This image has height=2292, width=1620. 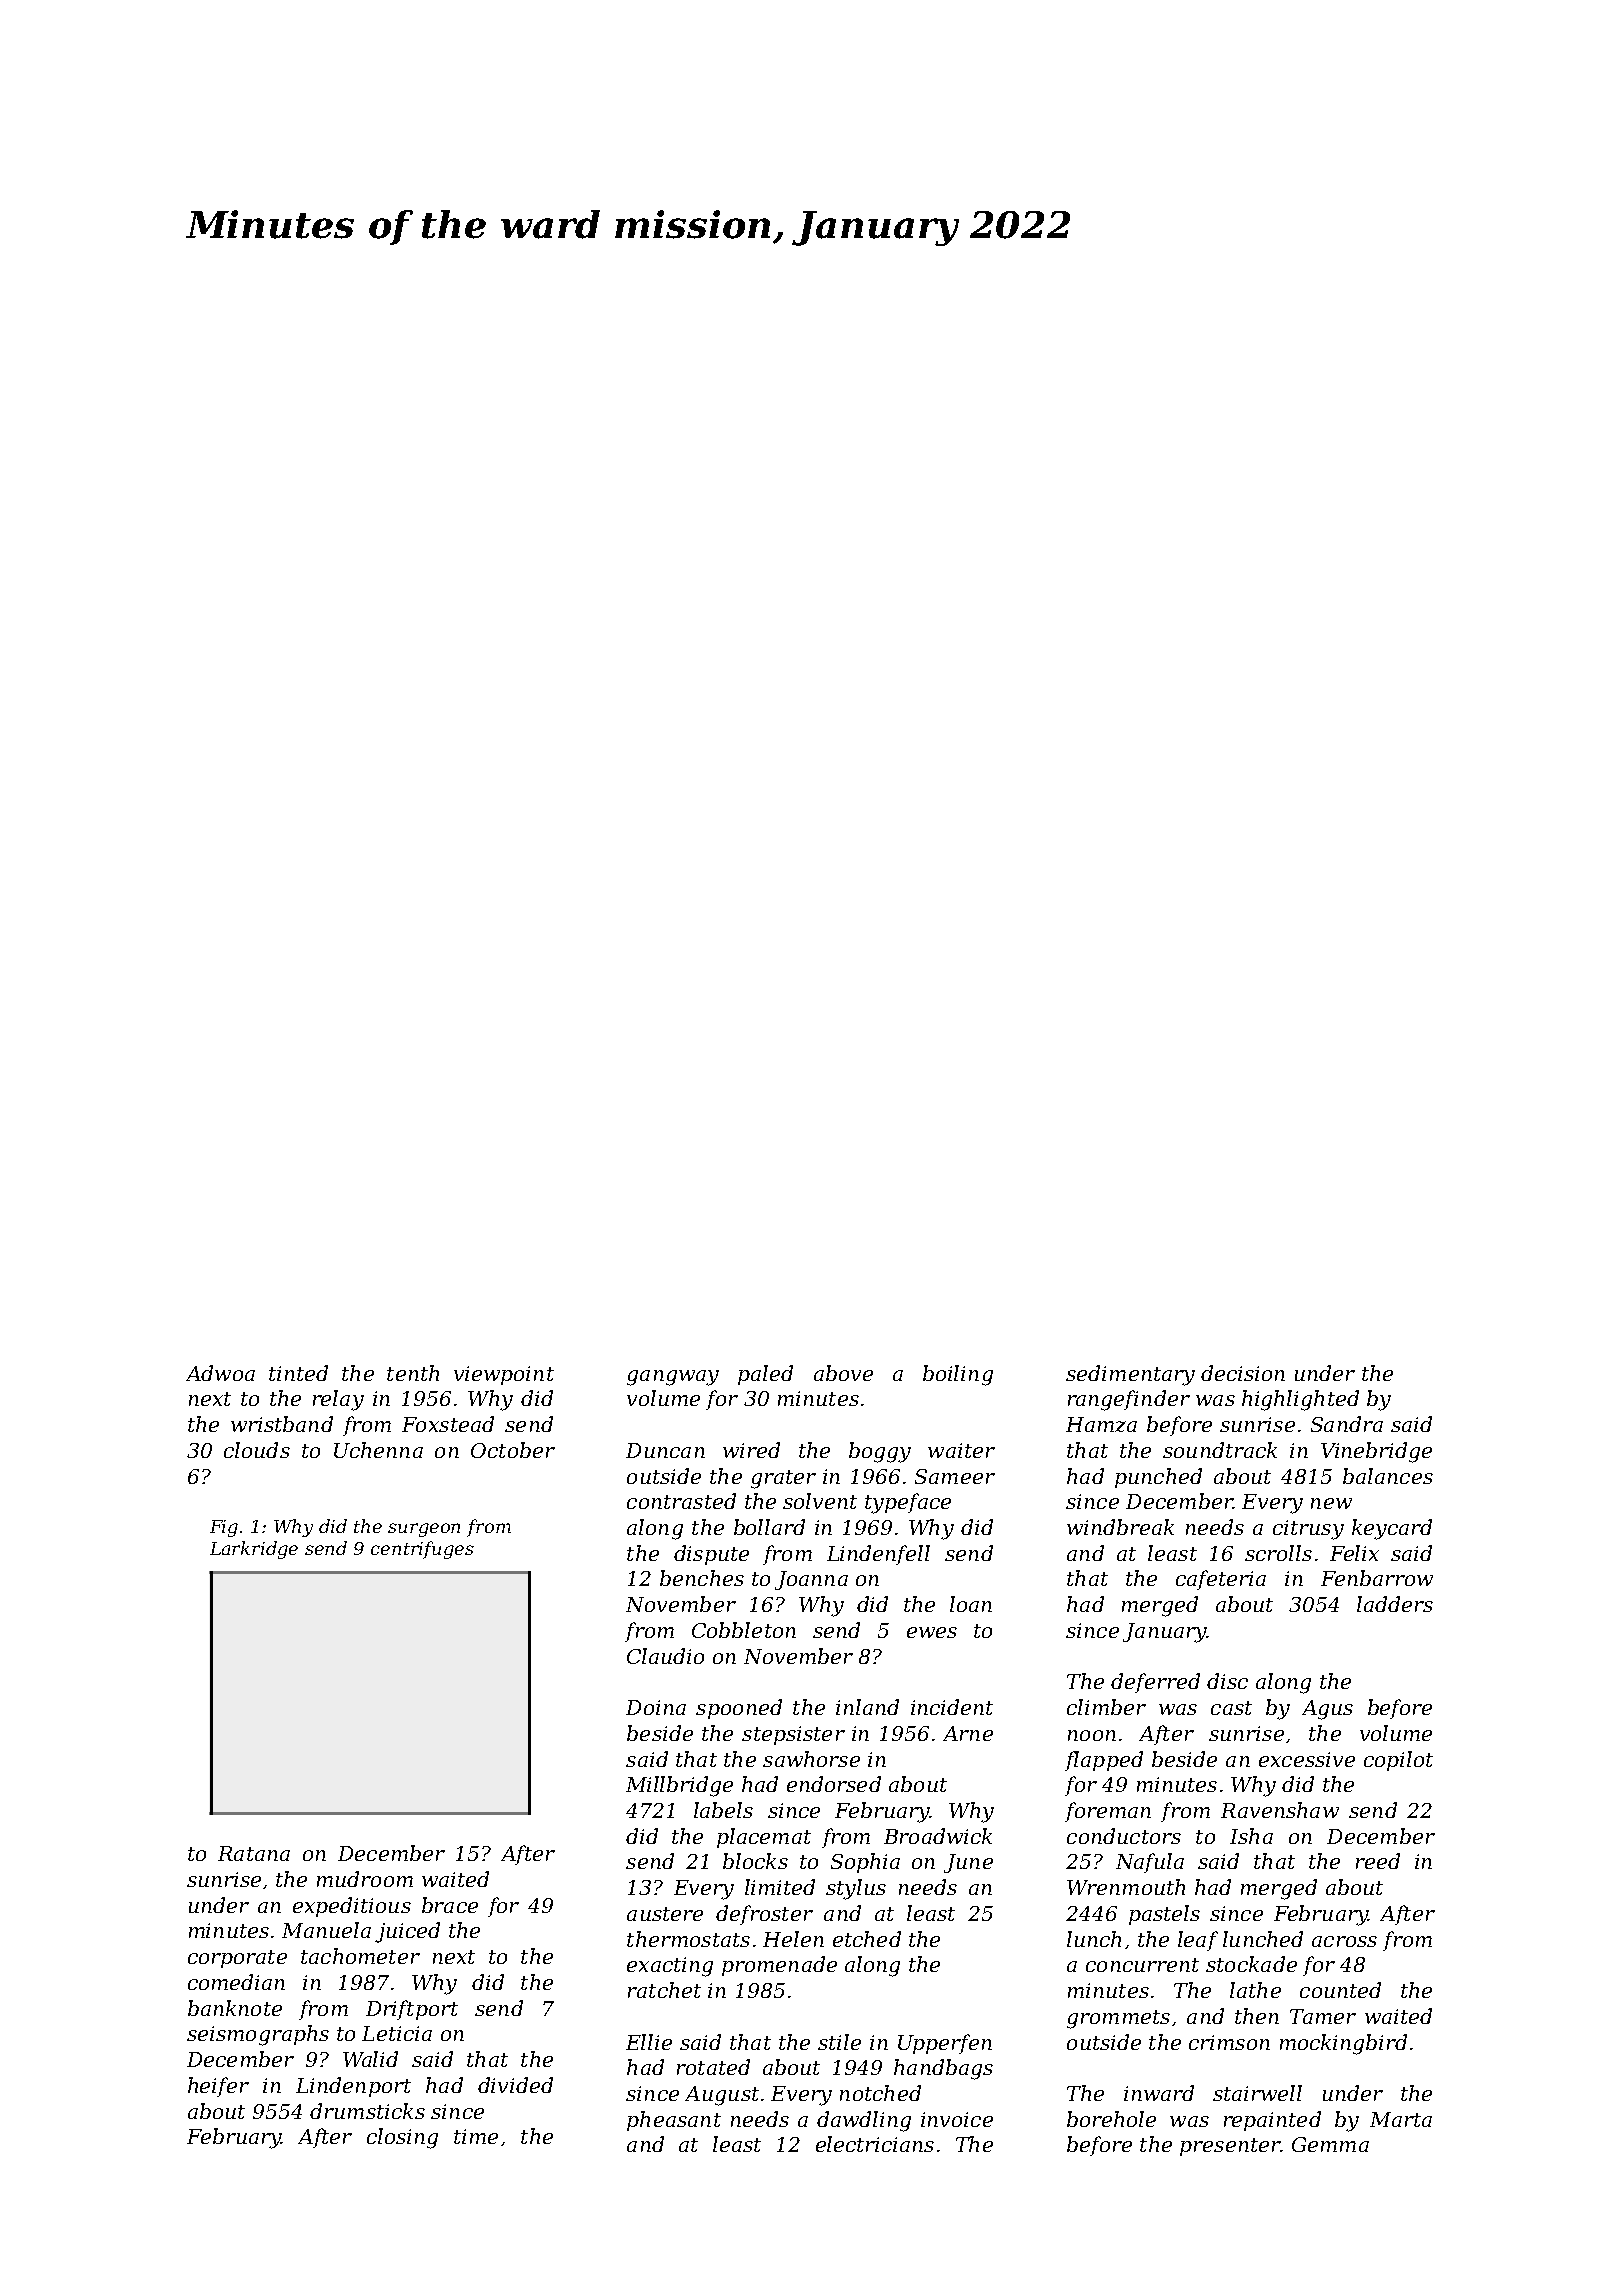 I want to click on Adwoa, so click(x=220, y=1373).
